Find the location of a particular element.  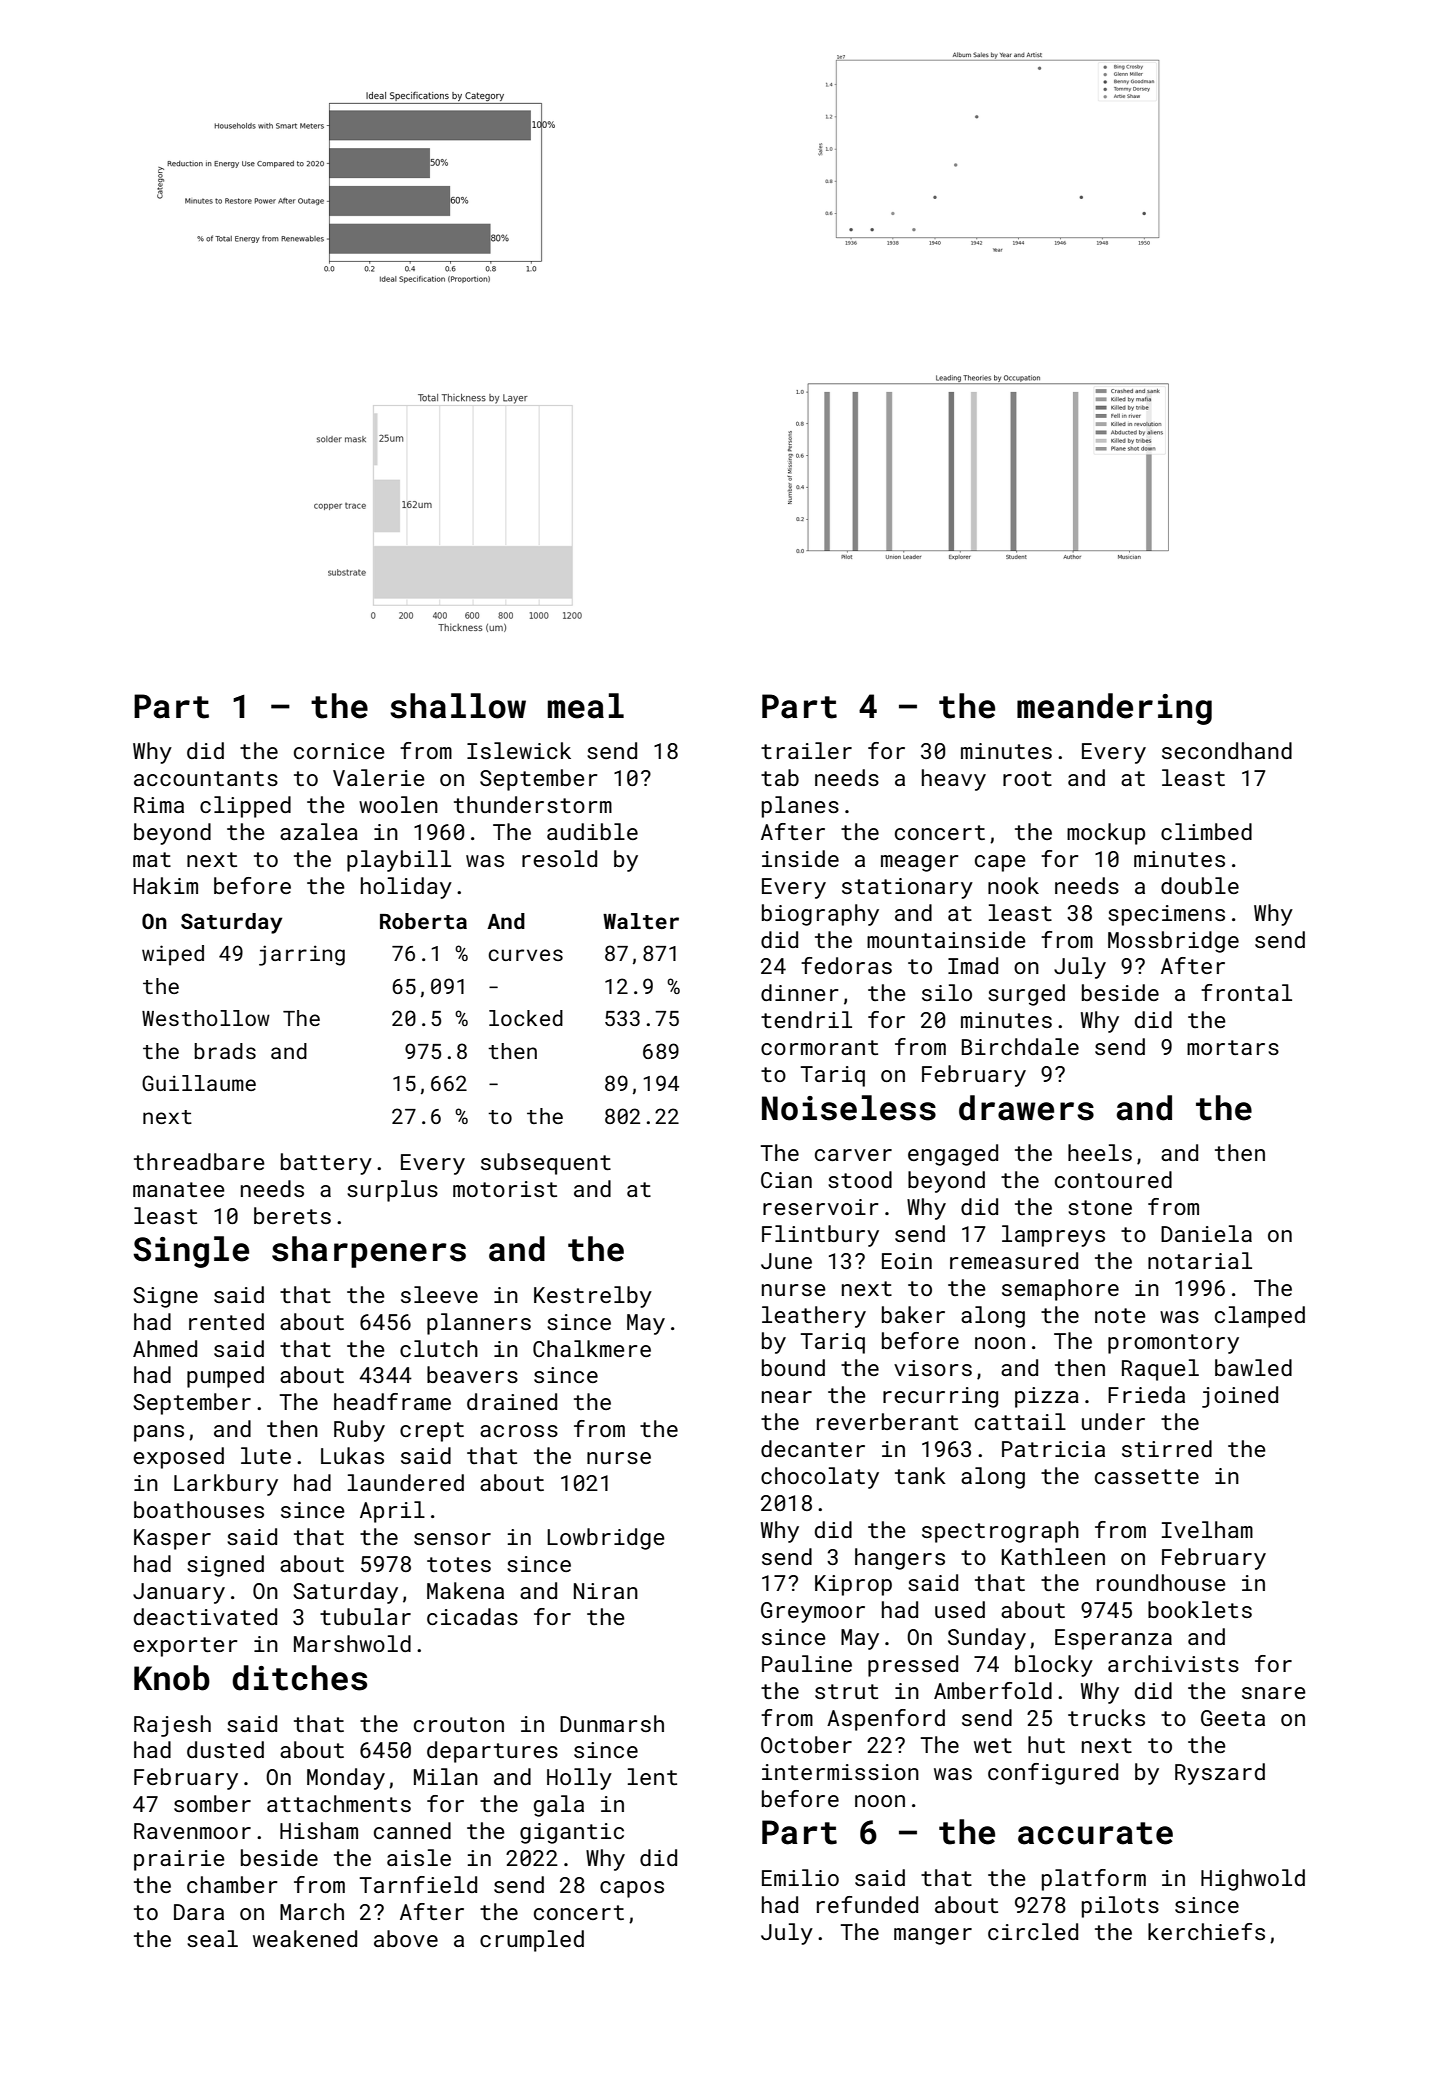

meandering is located at coordinates (1114, 709).
